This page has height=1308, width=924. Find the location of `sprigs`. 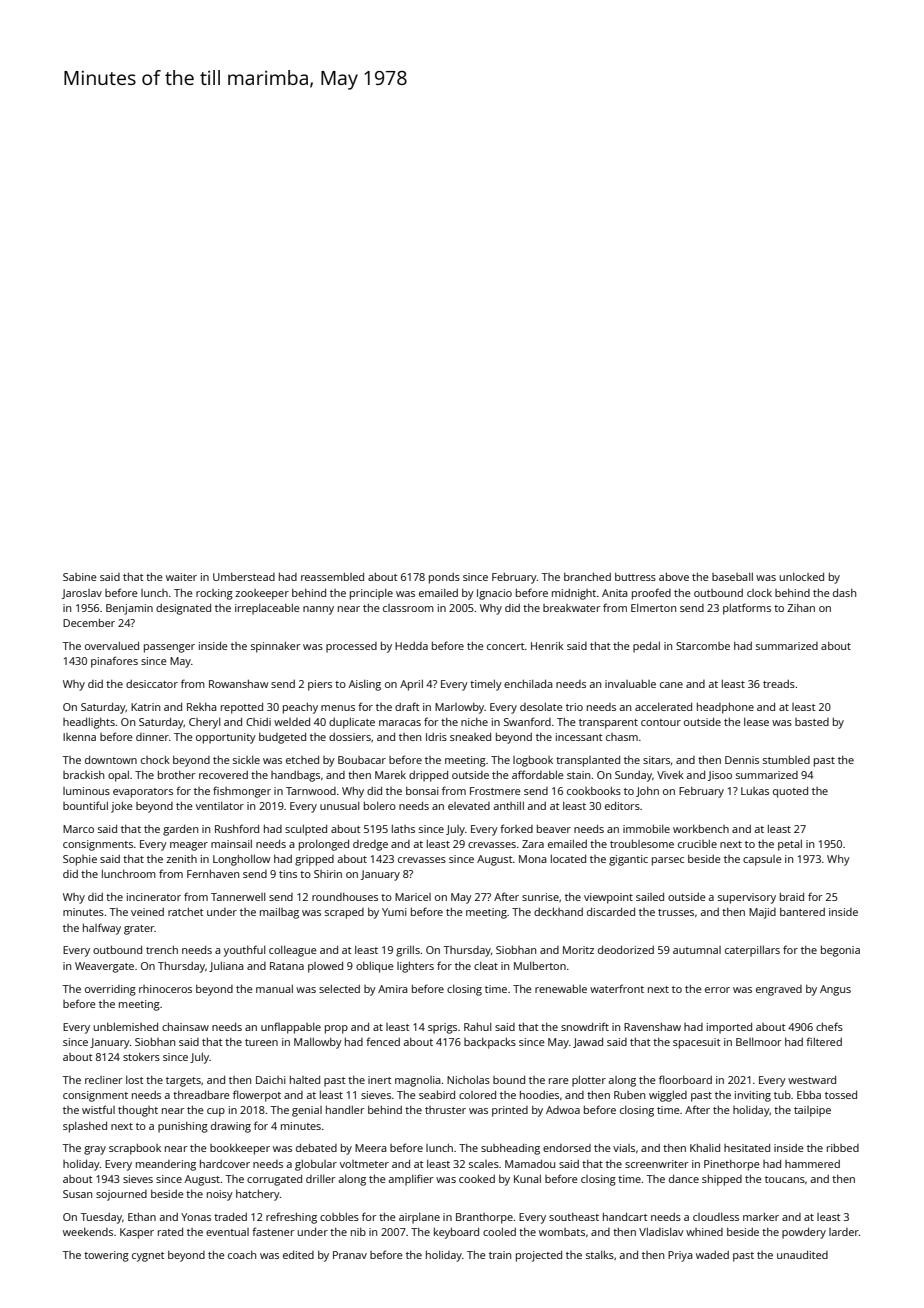

sprigs is located at coordinates (442, 1028).
